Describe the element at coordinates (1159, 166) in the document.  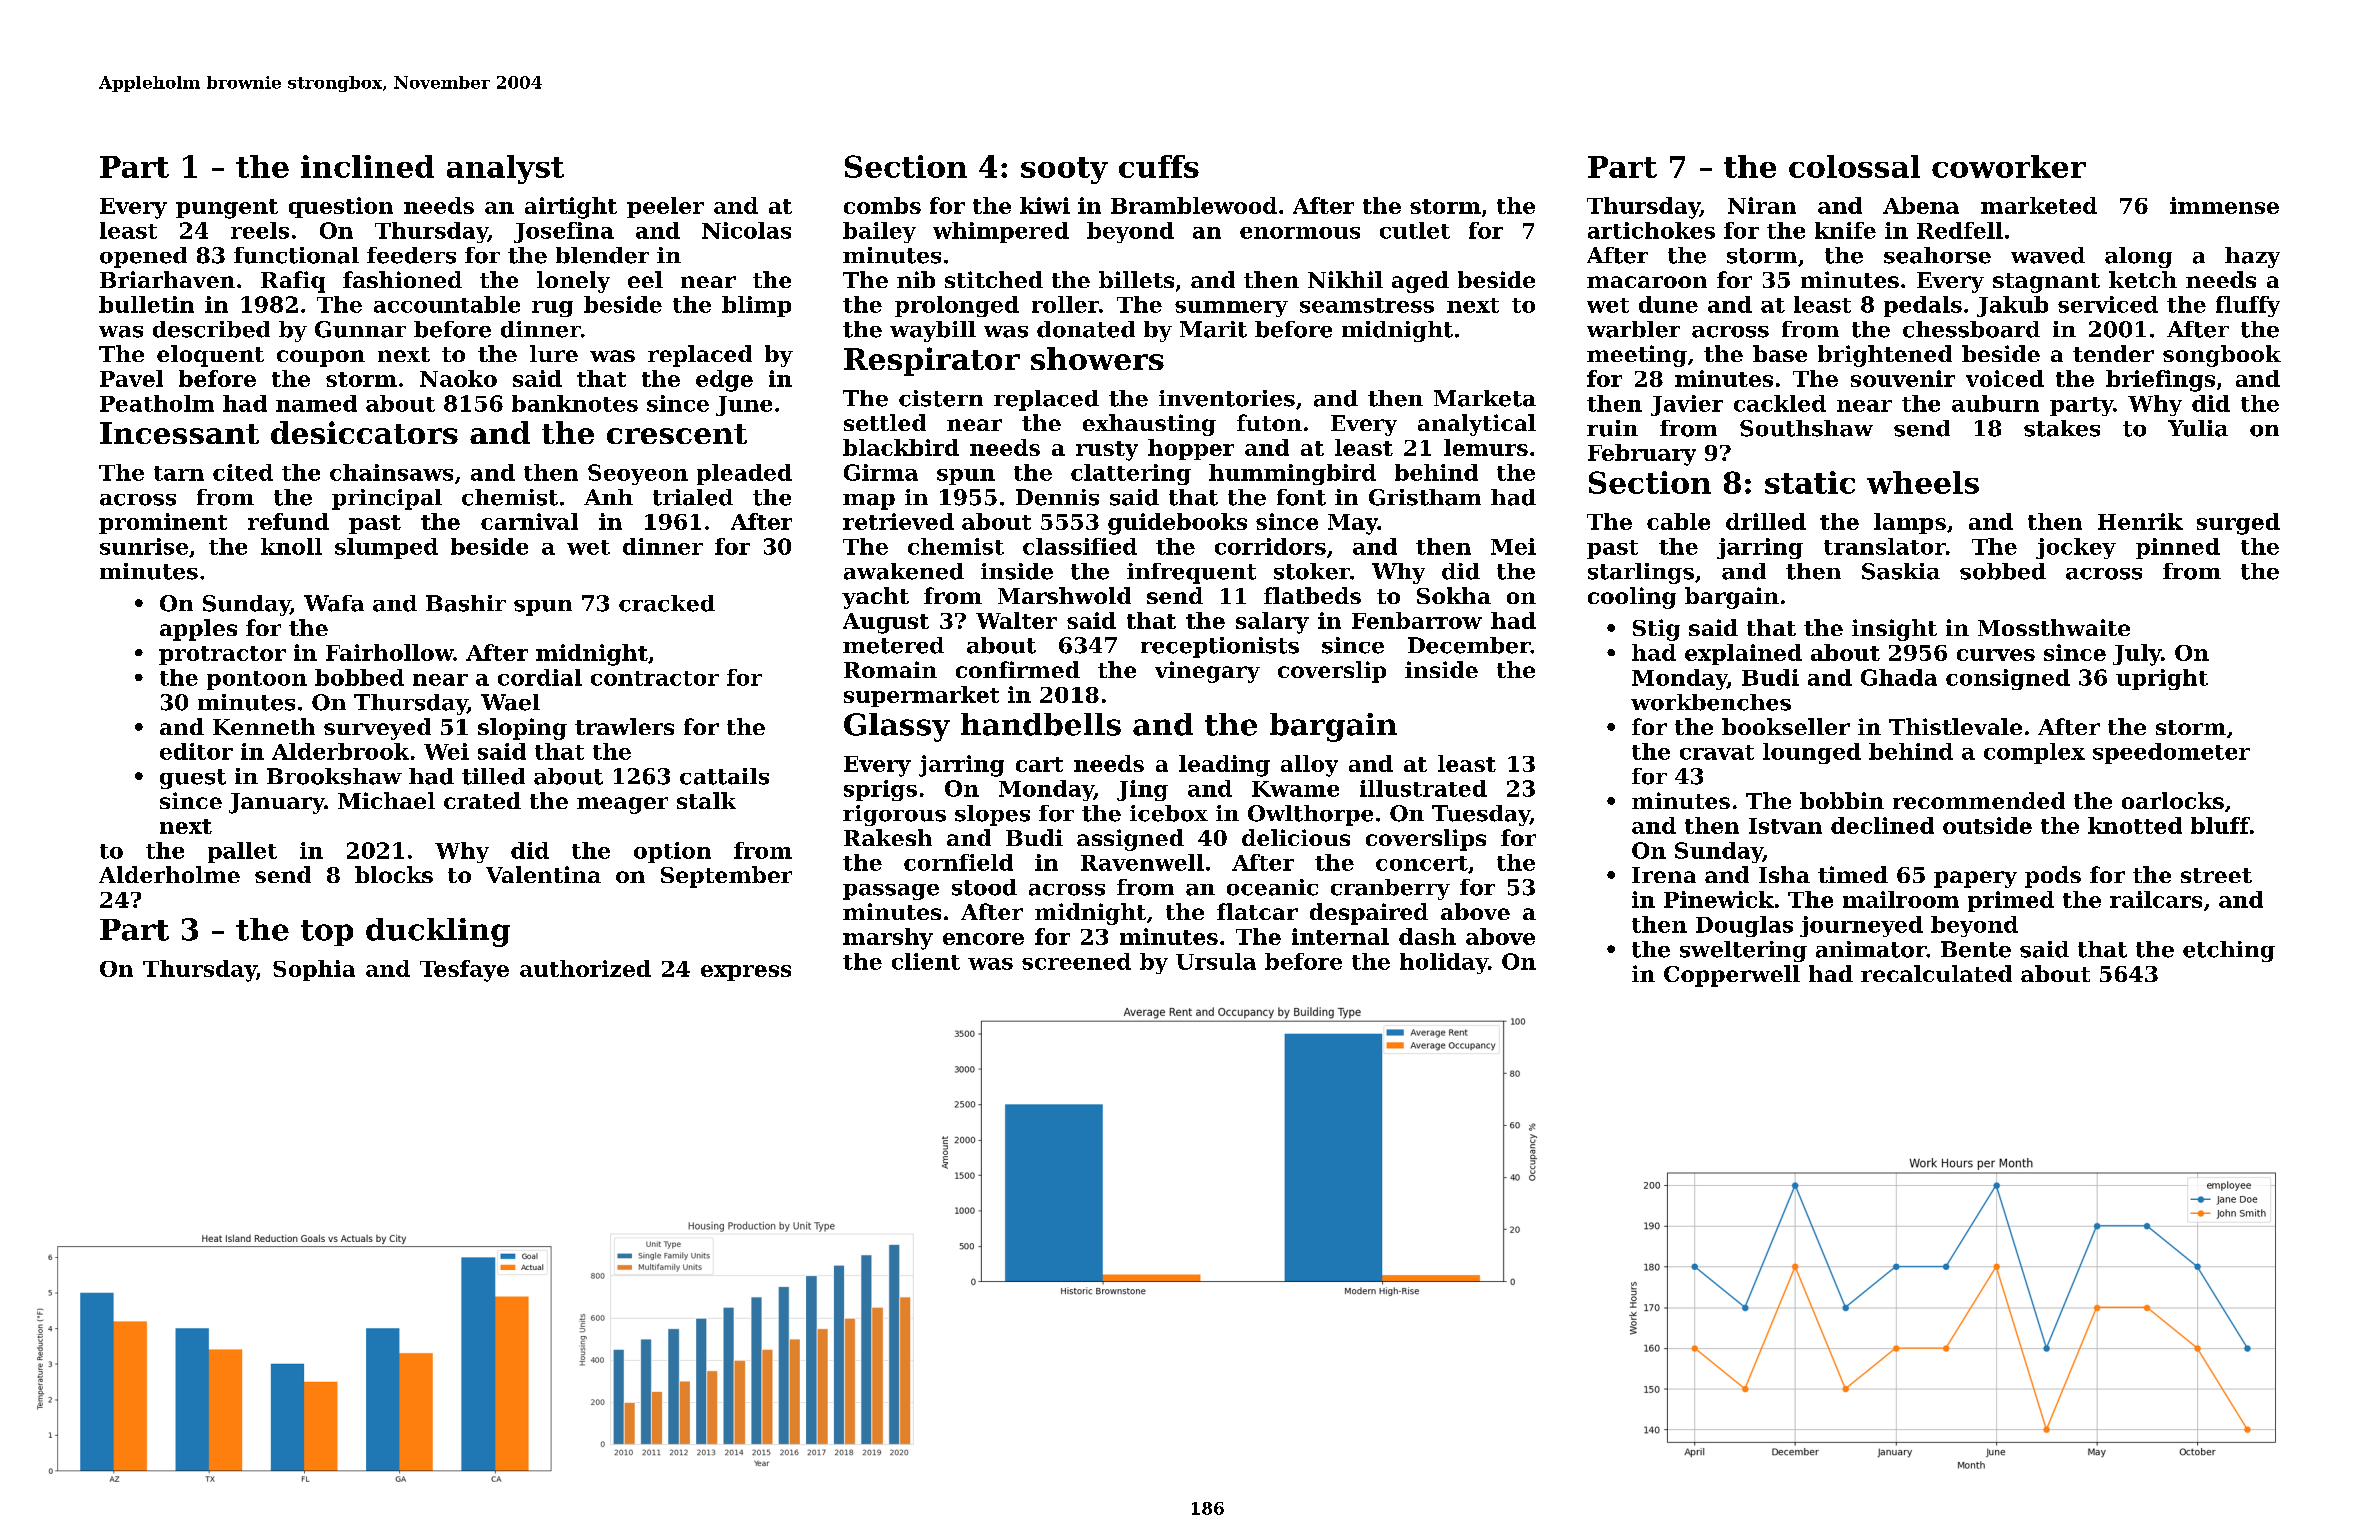
I see `cuffs` at that location.
